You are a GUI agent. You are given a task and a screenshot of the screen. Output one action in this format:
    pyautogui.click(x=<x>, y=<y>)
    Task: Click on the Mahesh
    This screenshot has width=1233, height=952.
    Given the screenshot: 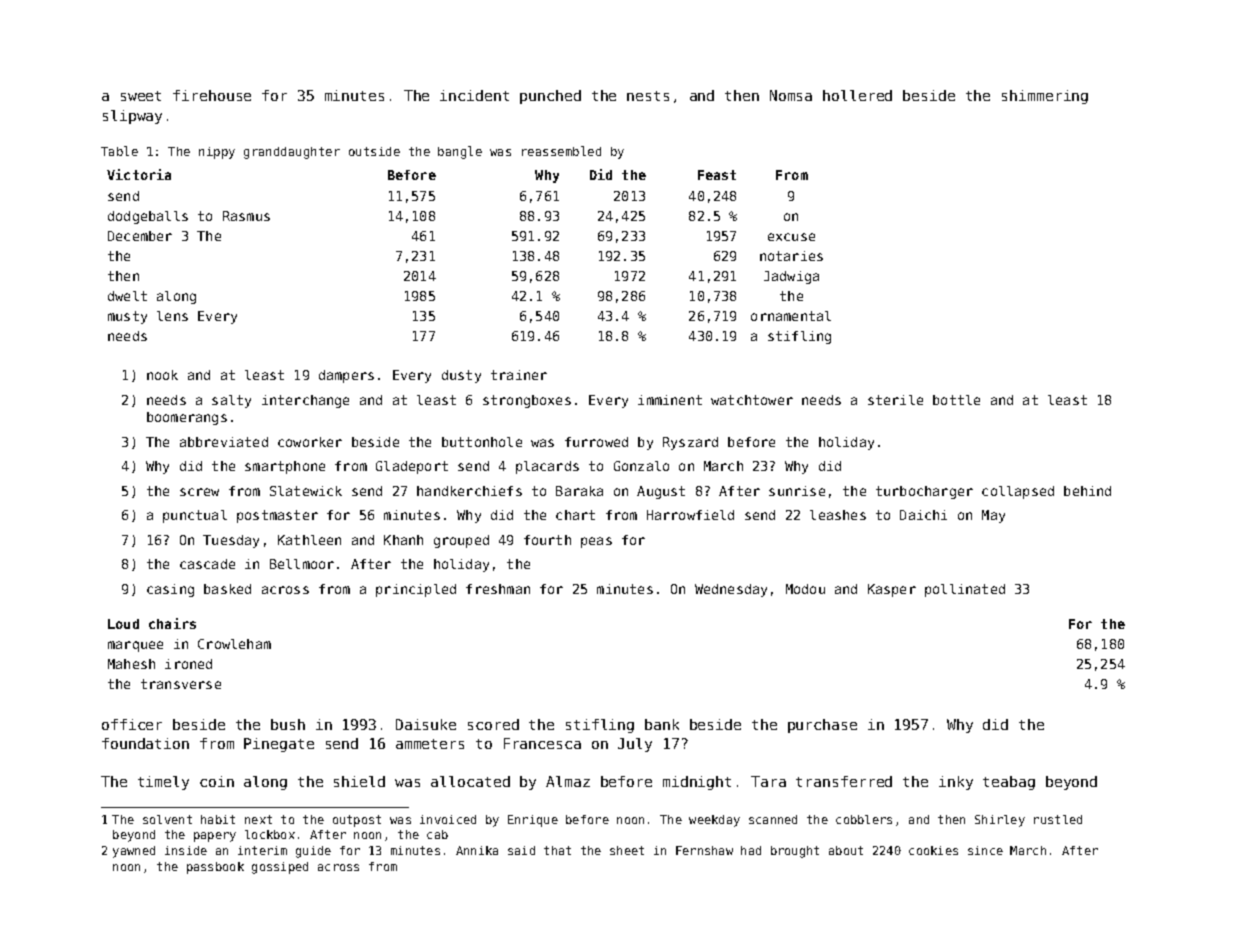 What is the action you would take?
    pyautogui.click(x=131, y=664)
